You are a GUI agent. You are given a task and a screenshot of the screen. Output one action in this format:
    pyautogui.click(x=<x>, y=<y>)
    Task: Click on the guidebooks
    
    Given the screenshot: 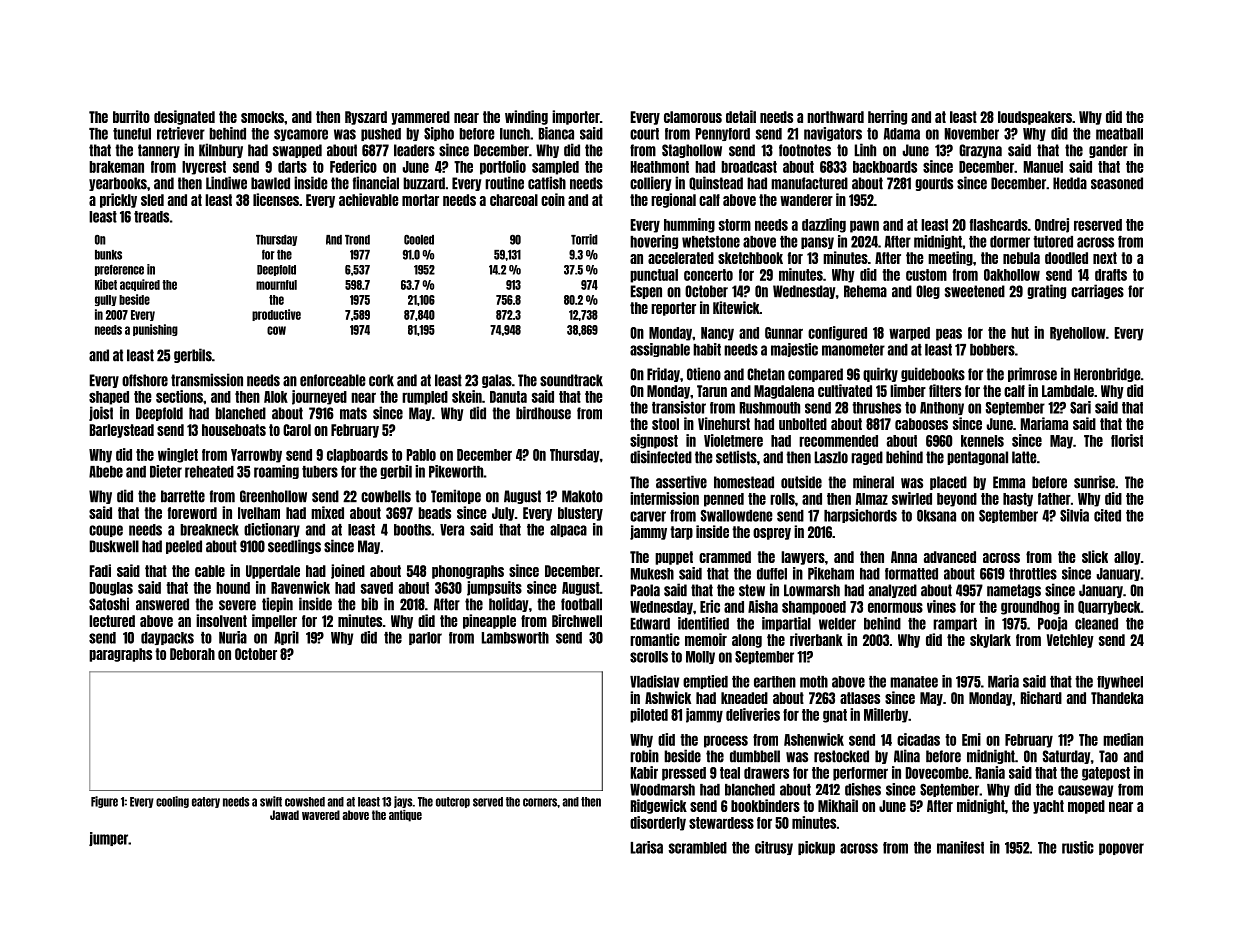 What is the action you would take?
    pyautogui.click(x=933, y=374)
